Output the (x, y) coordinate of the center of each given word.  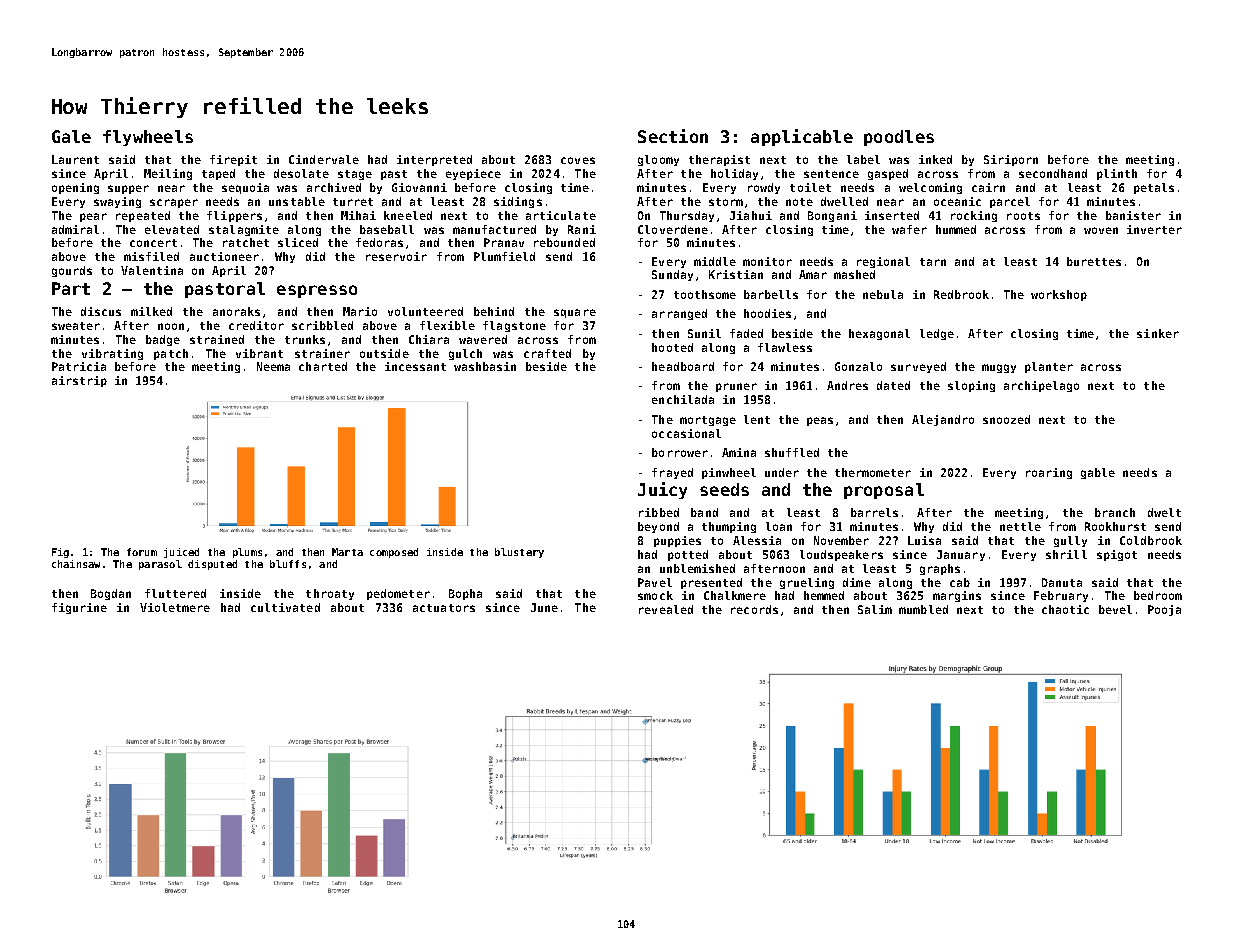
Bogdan (111, 594)
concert (153, 243)
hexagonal (879, 334)
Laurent (75, 159)
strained (217, 339)
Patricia (79, 366)
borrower (680, 452)
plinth (1117, 174)
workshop (1059, 295)
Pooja (1164, 610)
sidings (518, 202)
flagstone (514, 326)
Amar (813, 274)
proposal (884, 491)
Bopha (465, 594)
